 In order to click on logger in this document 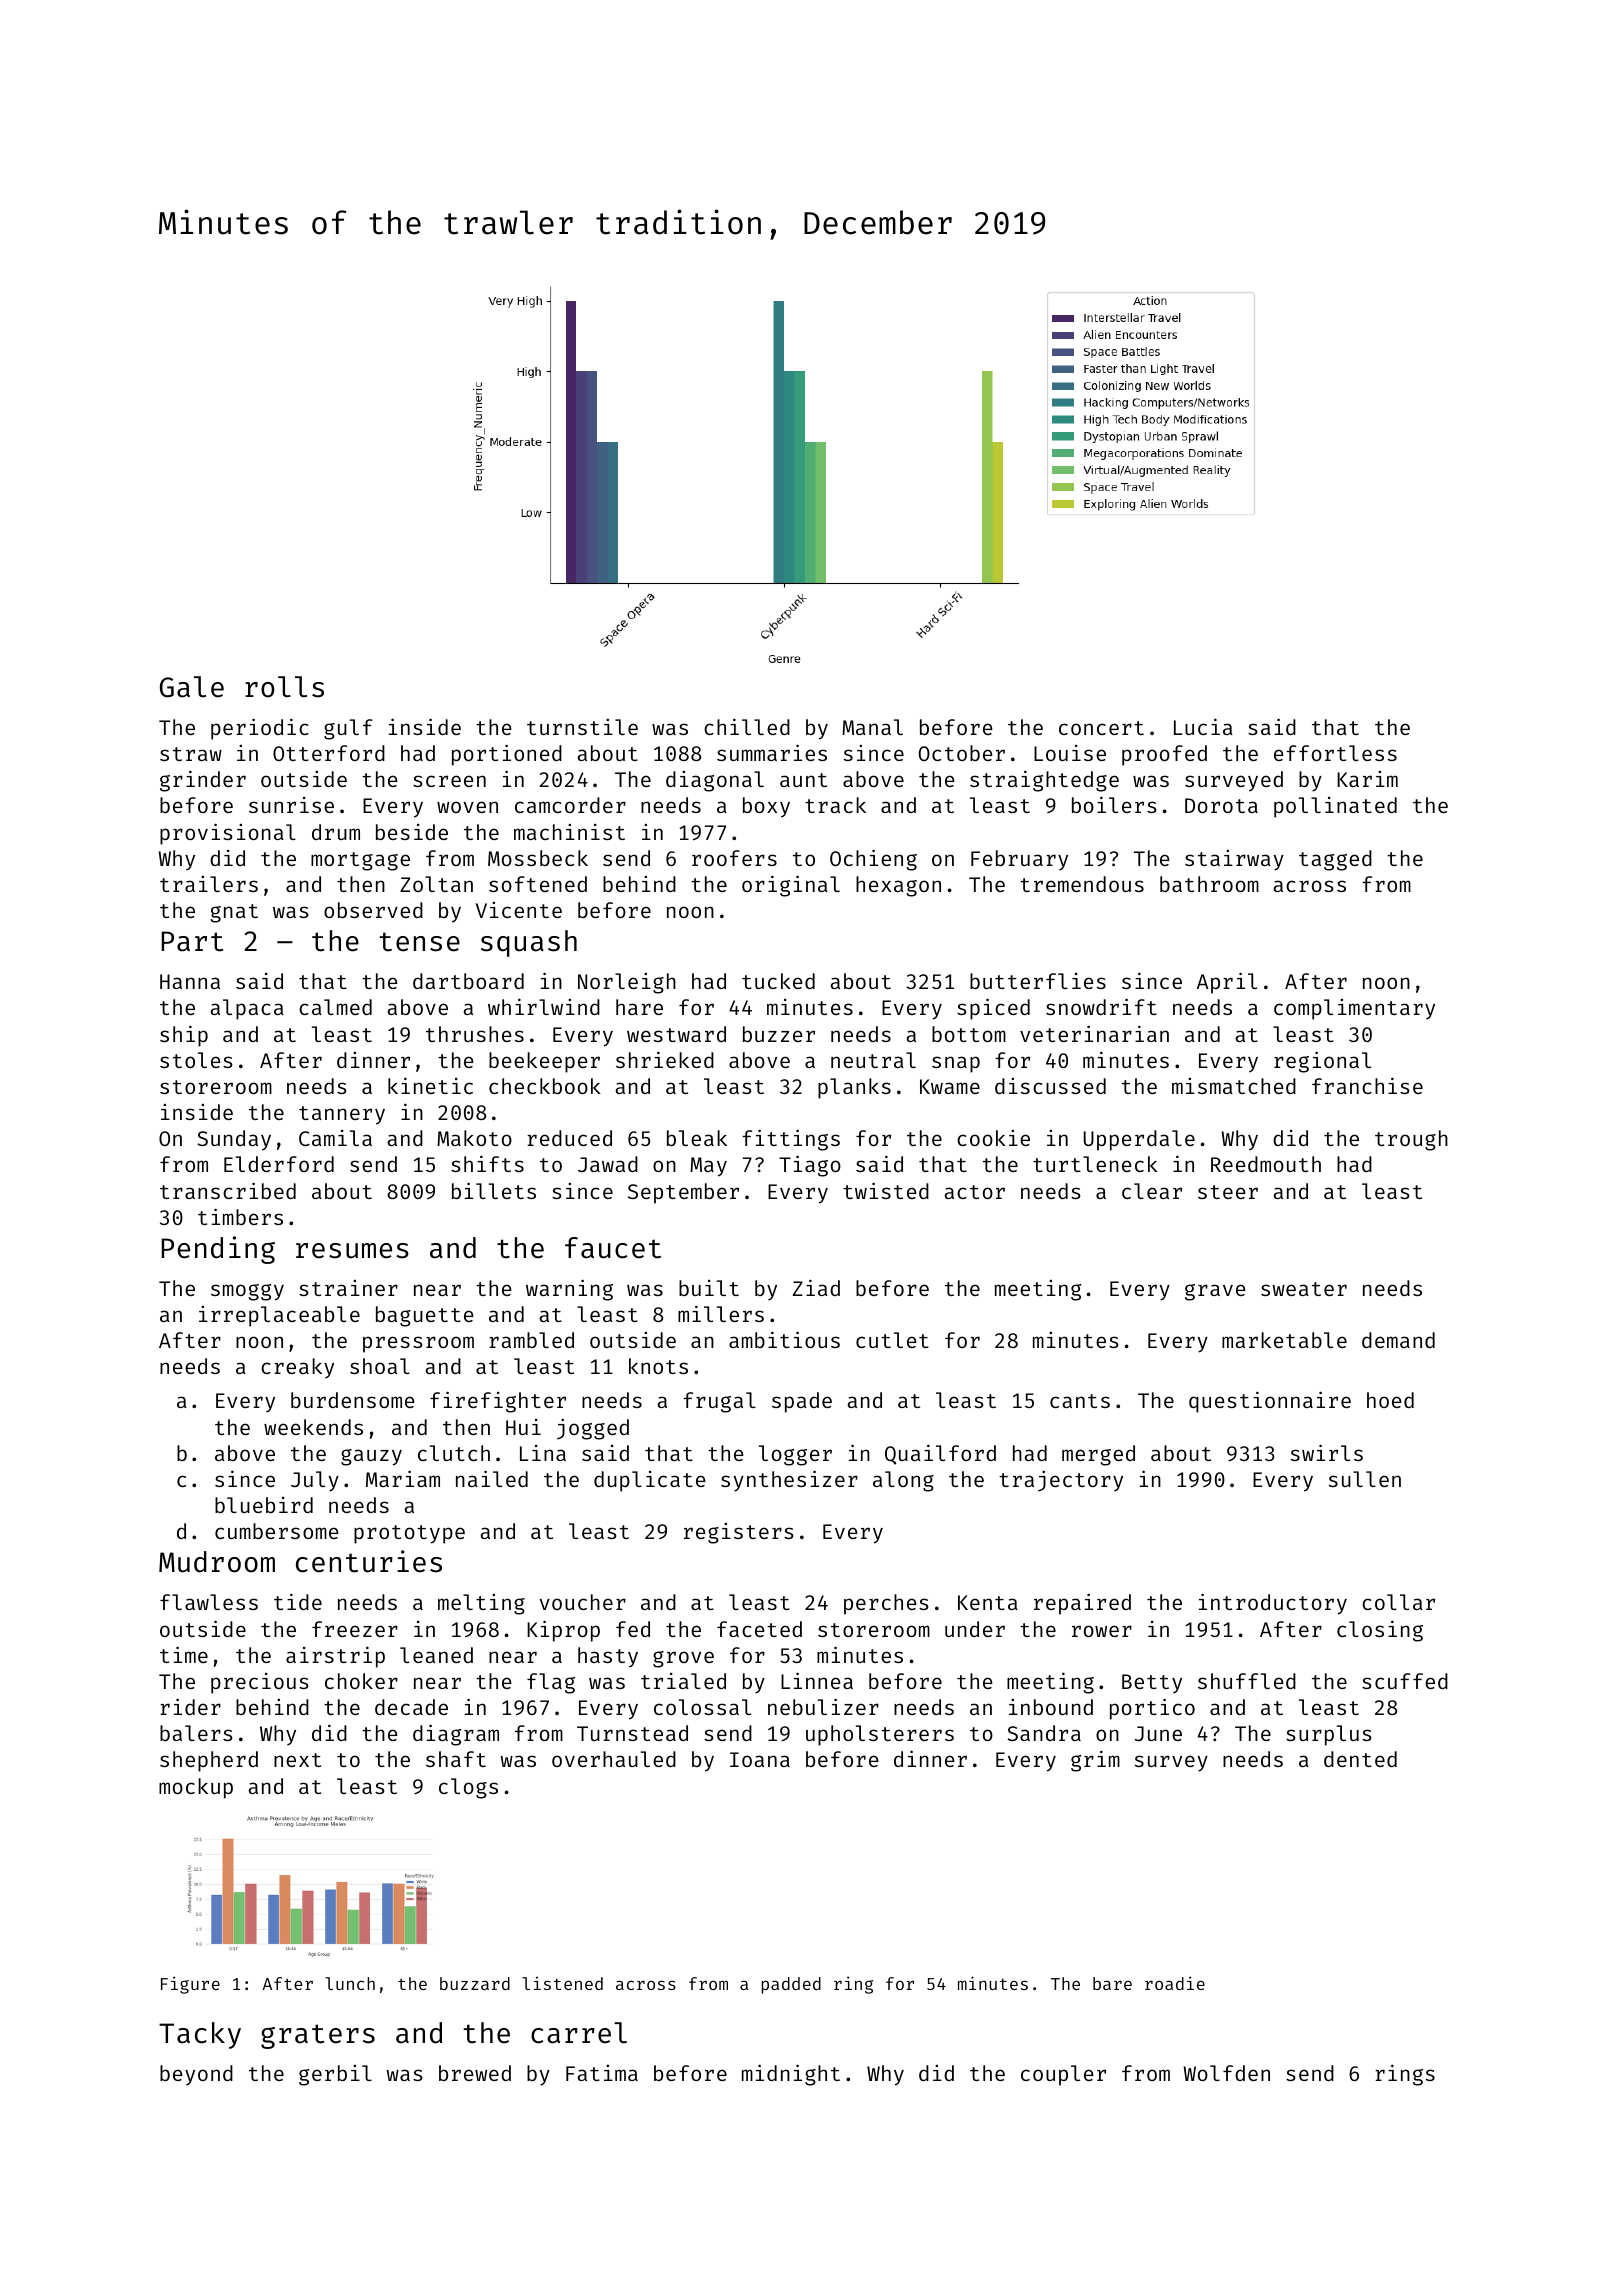, I will do `click(795, 1455)`.
